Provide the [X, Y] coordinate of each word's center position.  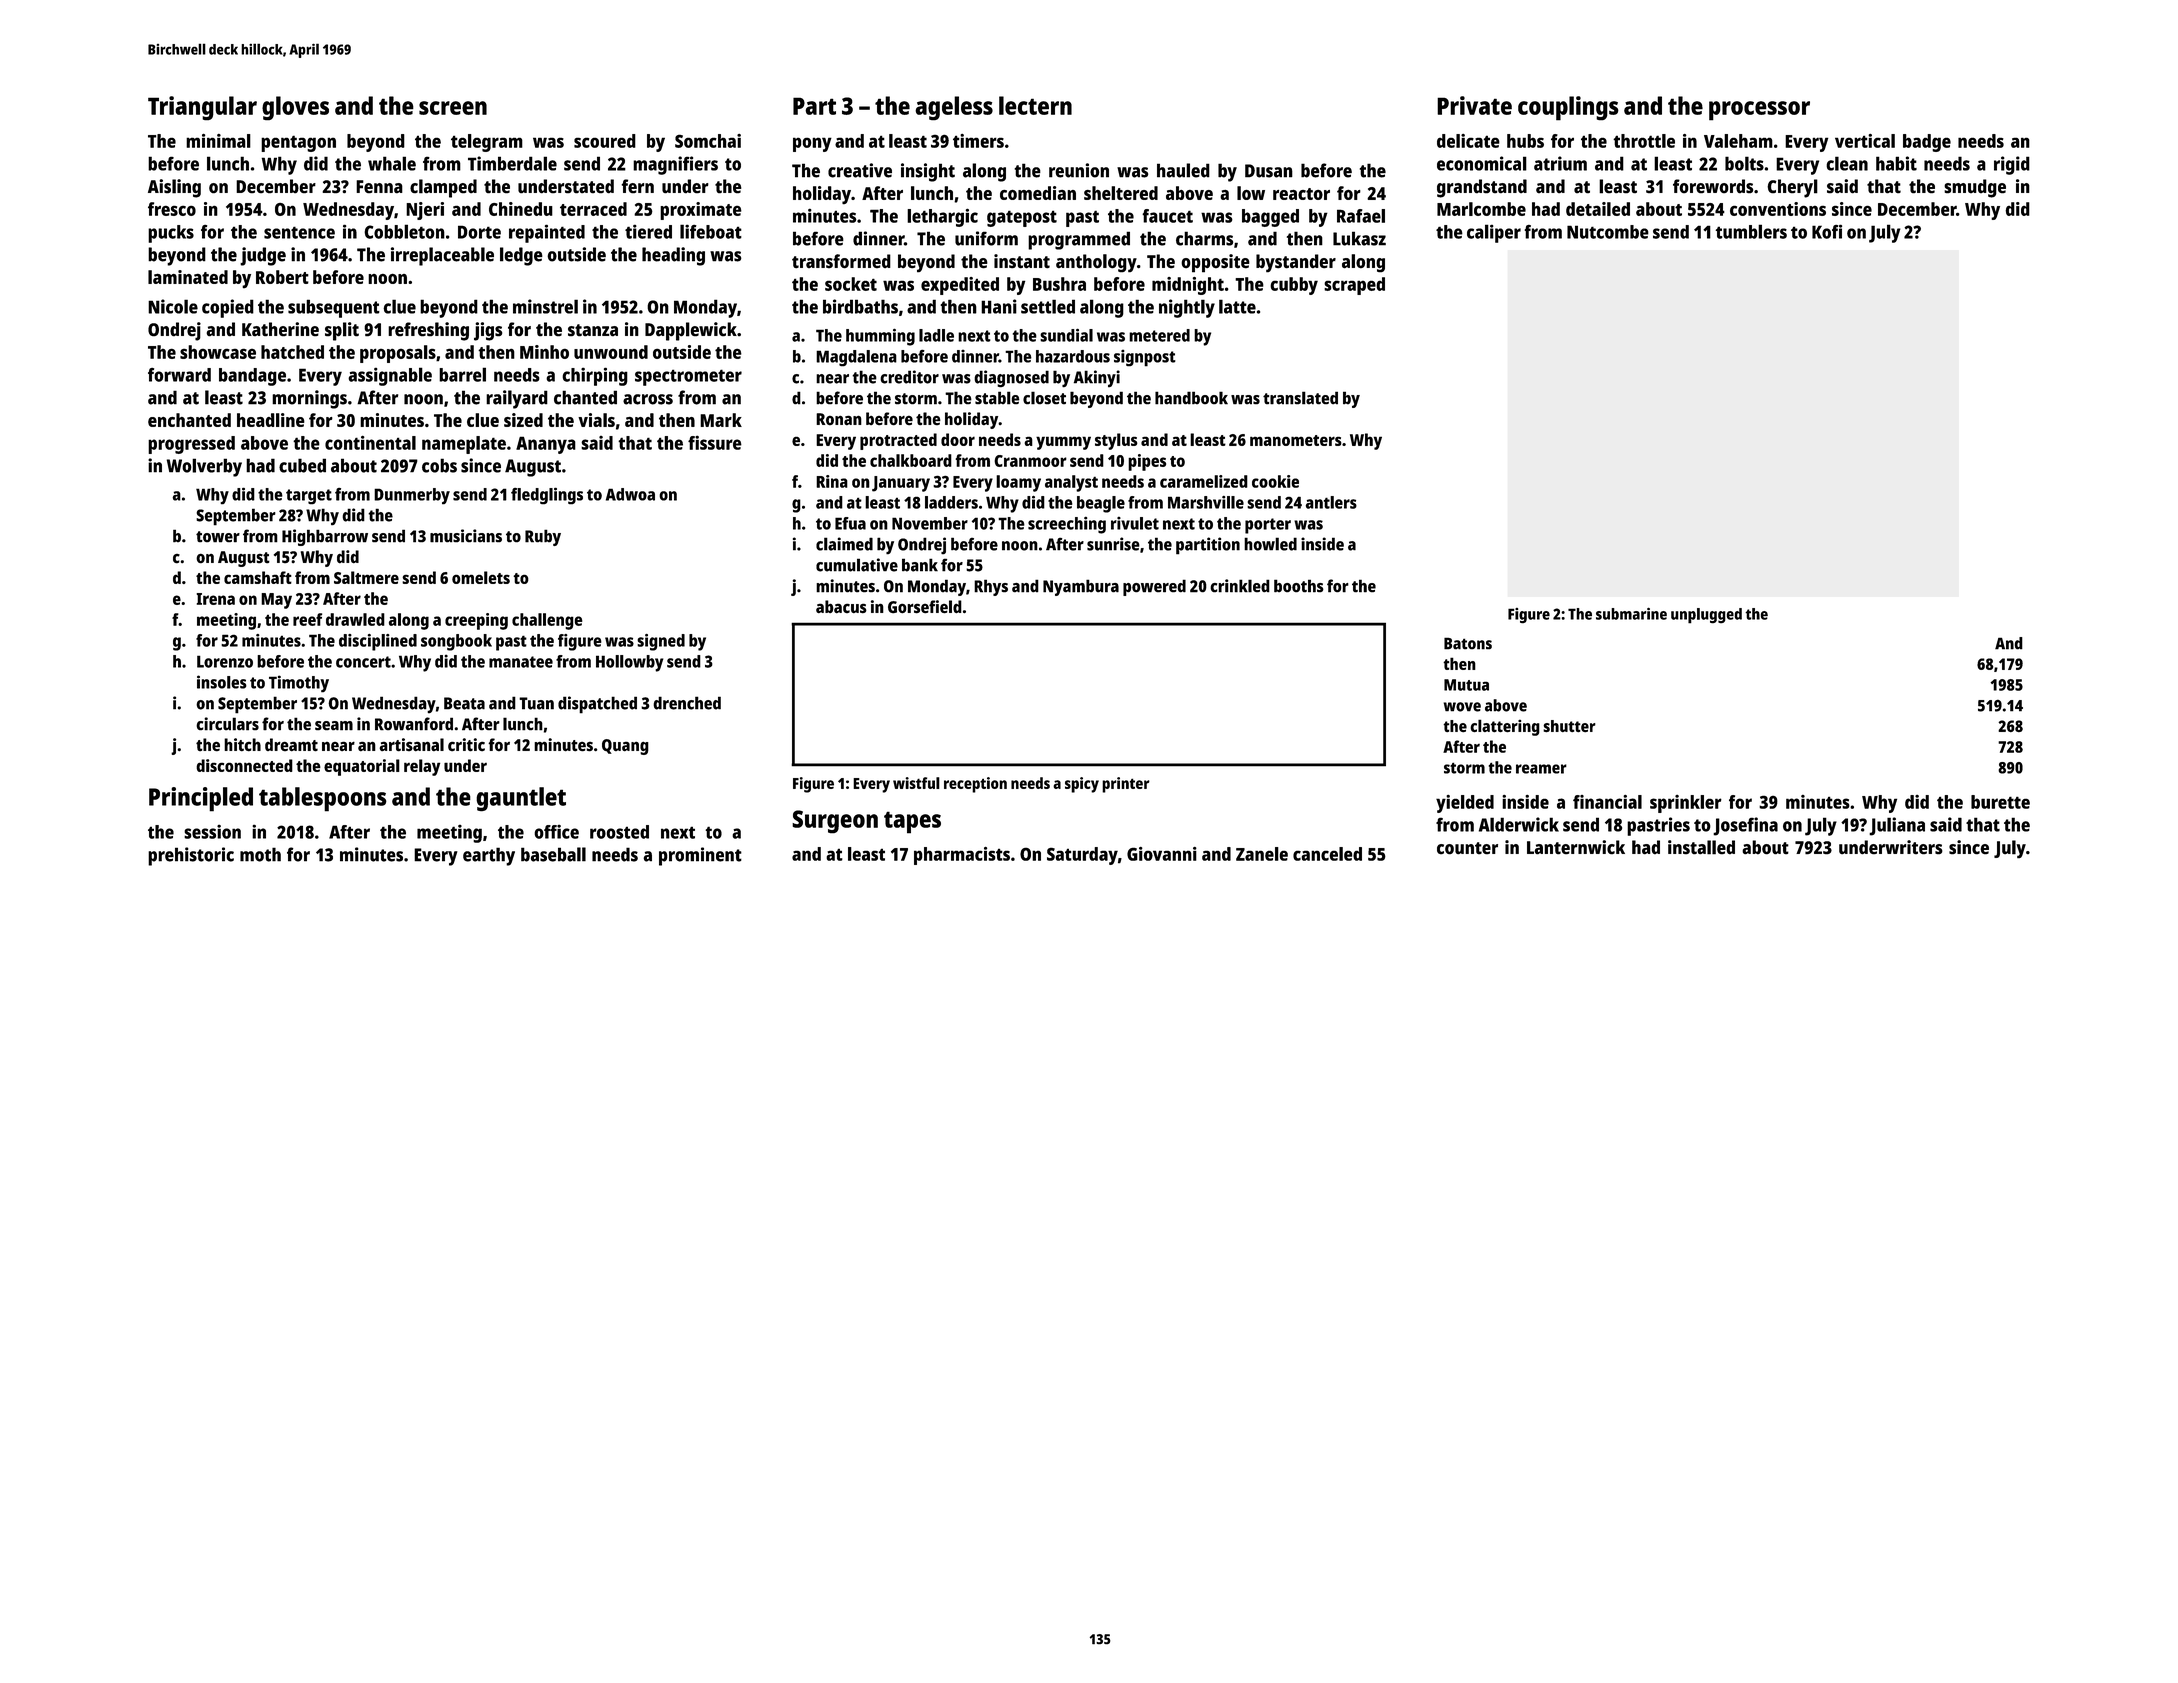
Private [1474, 105]
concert [363, 662]
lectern [1035, 105]
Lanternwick [1576, 847]
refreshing [428, 331]
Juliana [1897, 826]
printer [1126, 785]
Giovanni [1162, 854]
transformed [841, 261]
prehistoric [191, 856]
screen [453, 108]
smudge [1975, 188]
